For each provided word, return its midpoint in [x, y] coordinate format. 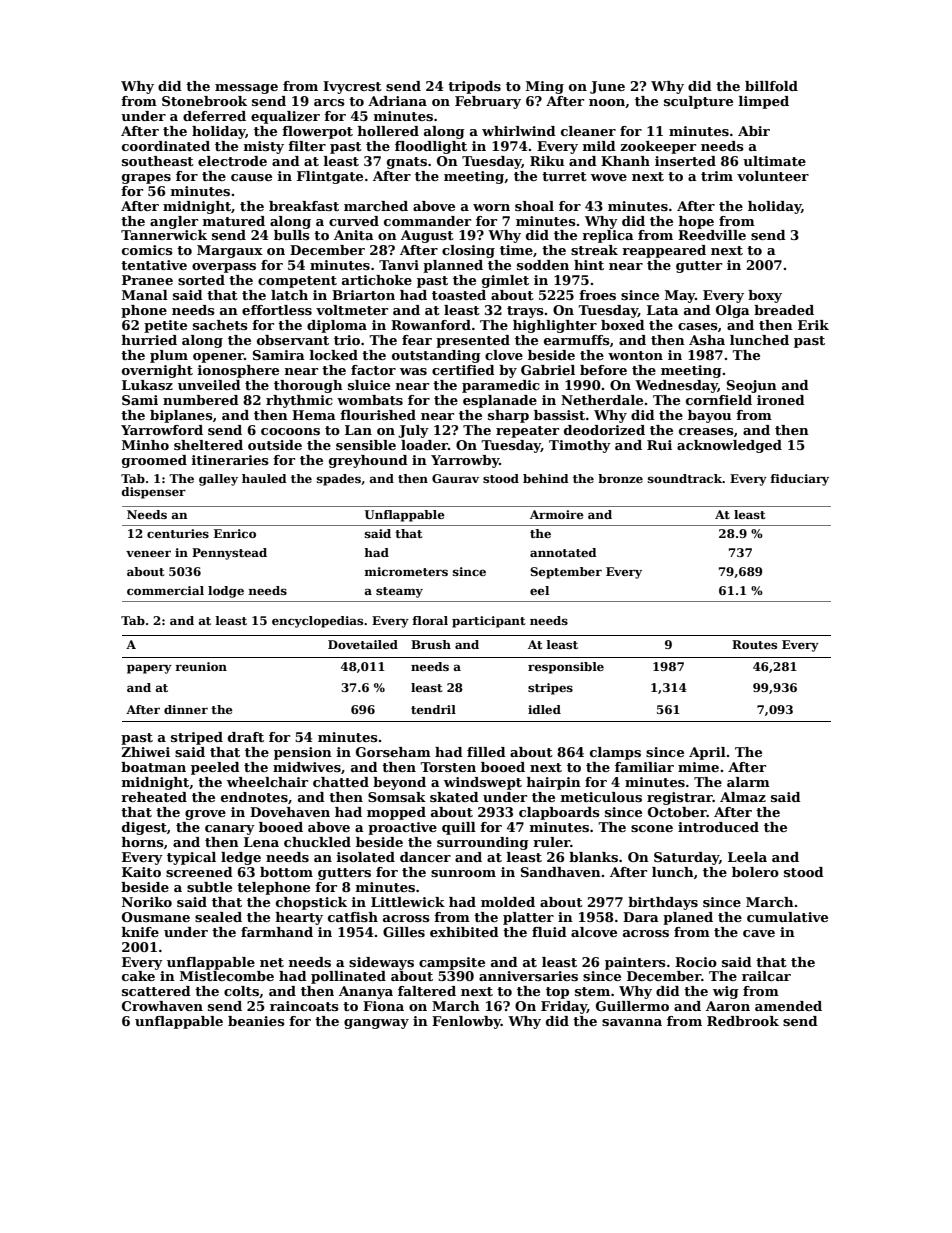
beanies [256, 1021]
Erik [813, 325]
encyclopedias [317, 622]
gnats [407, 163]
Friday [564, 1007]
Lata [663, 310]
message [246, 89]
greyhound [368, 461]
